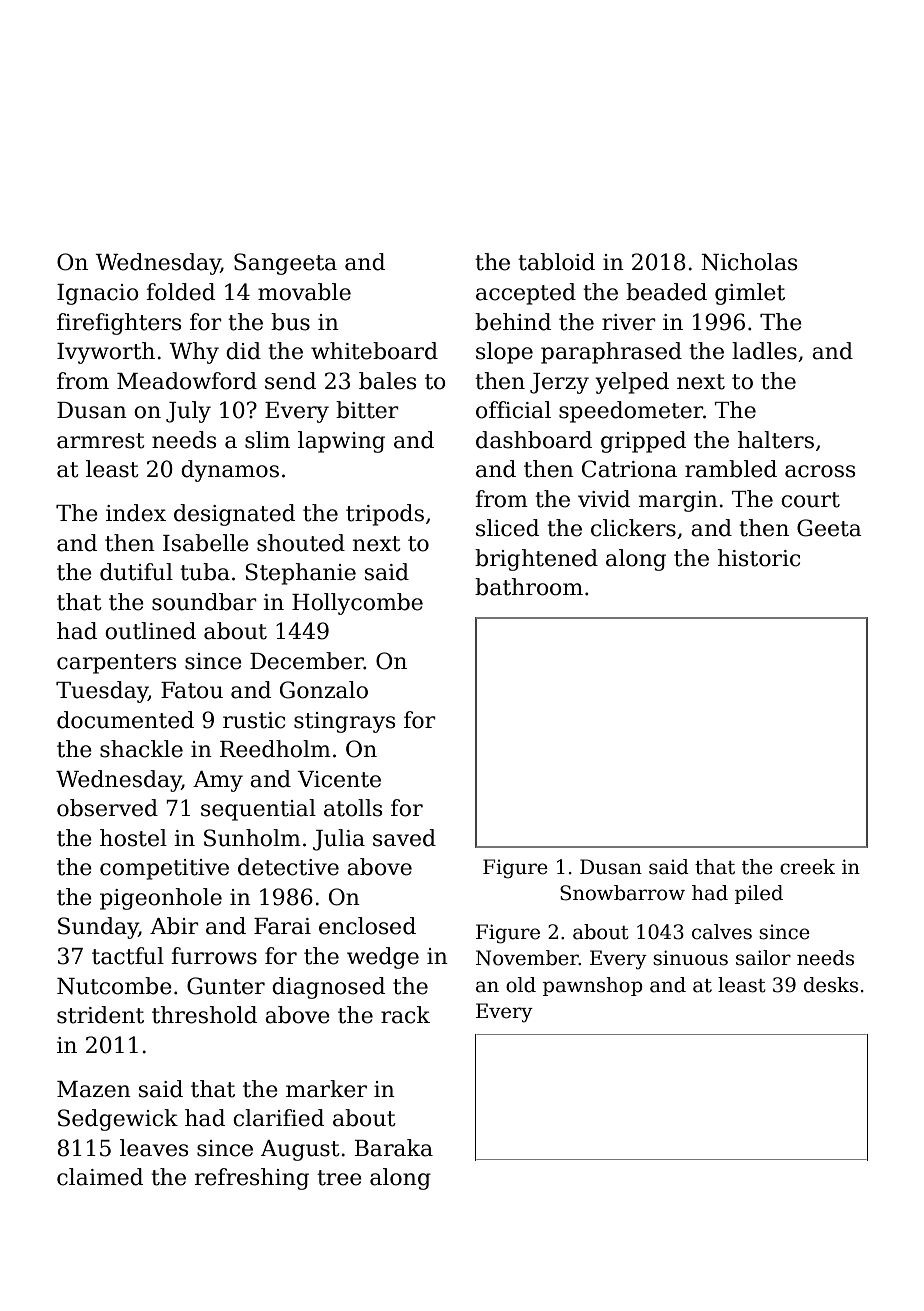 This image has width=924, height=1311. I want to click on halters, so click(775, 440).
